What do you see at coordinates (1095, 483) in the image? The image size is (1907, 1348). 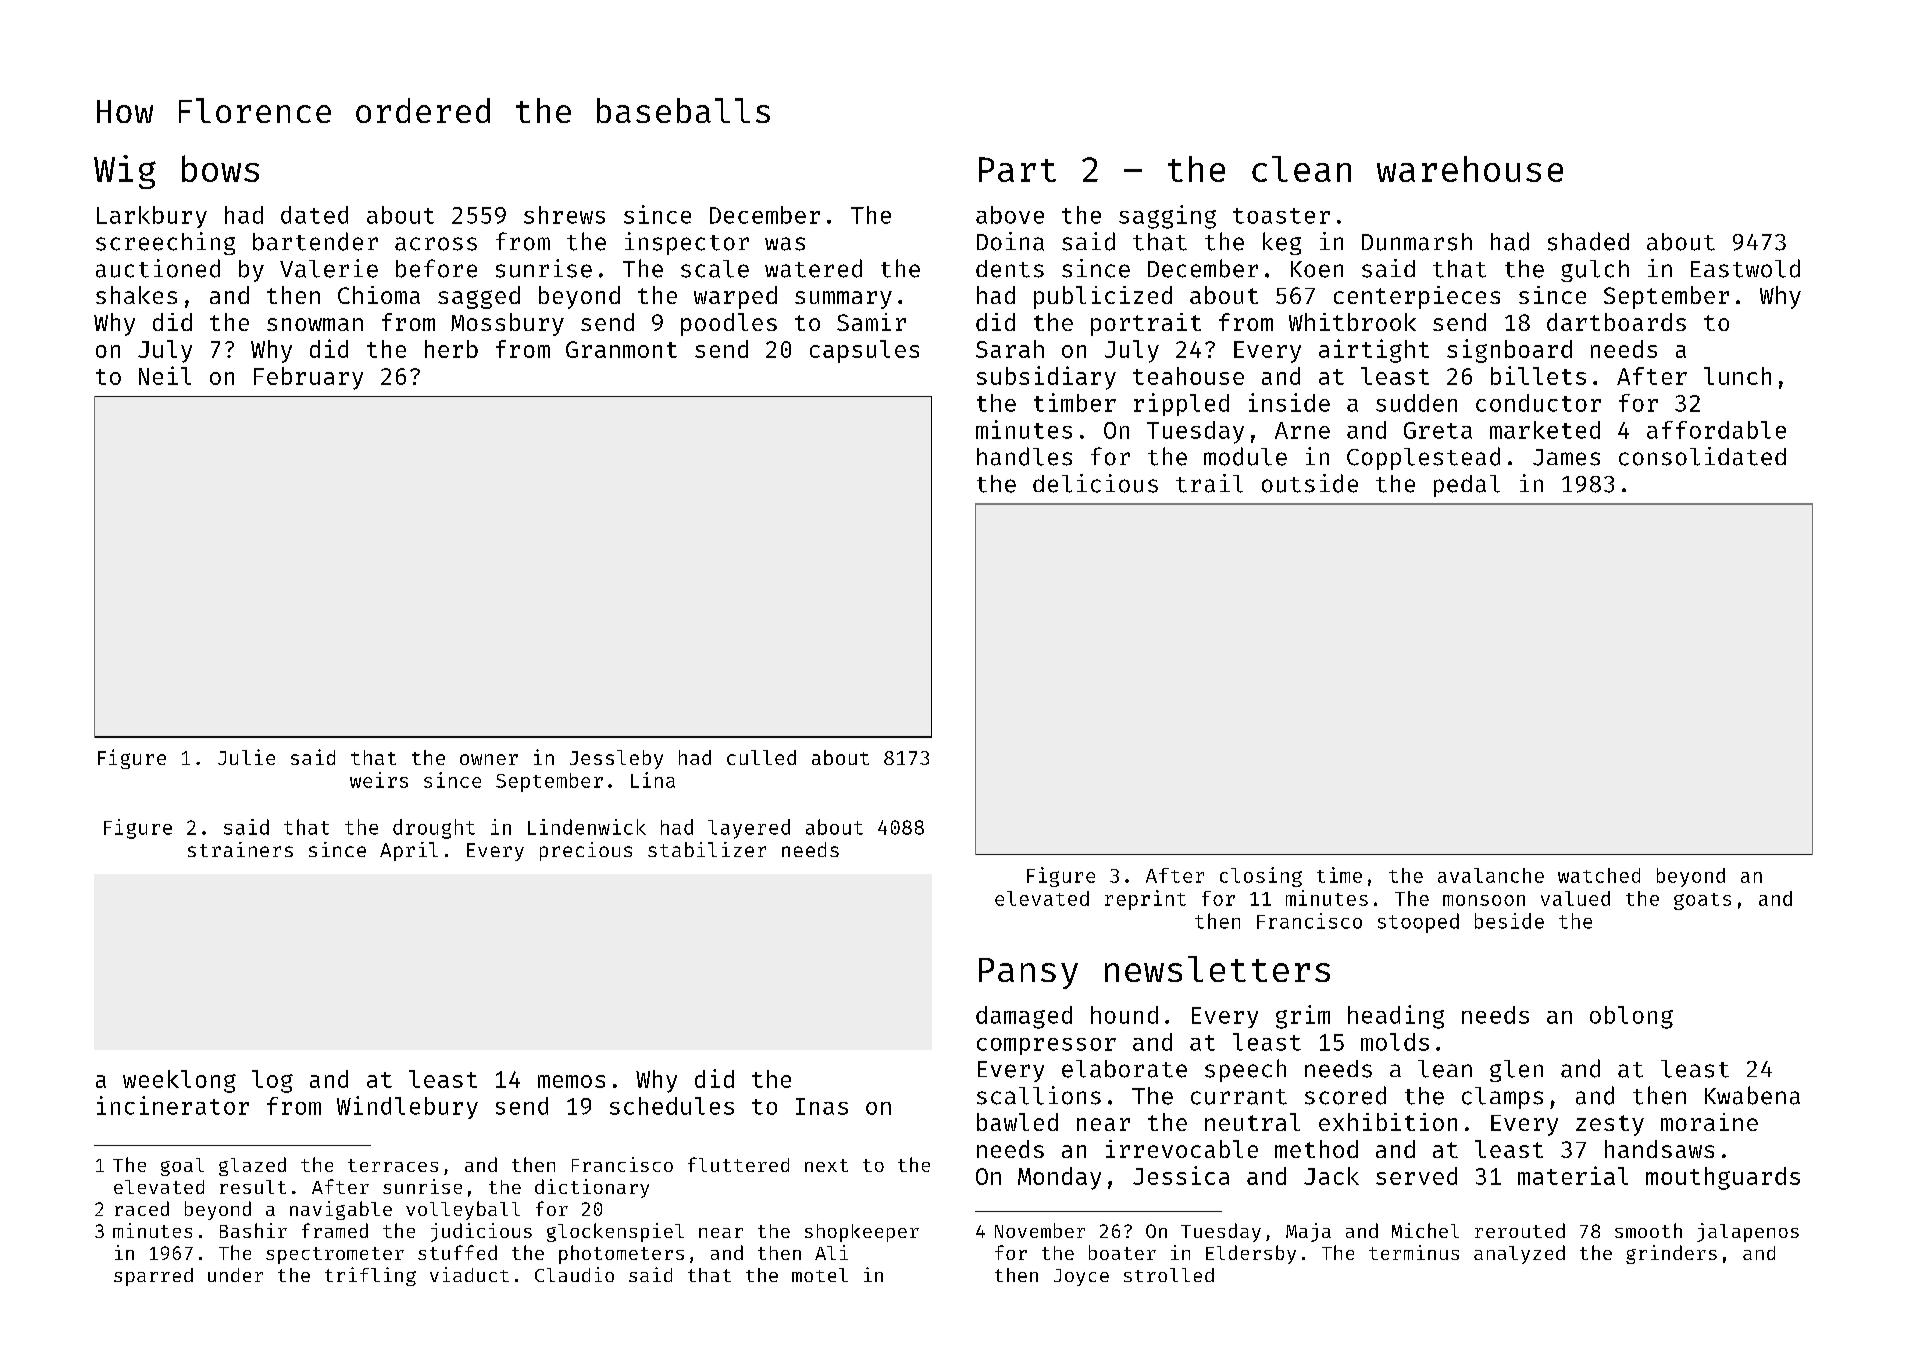 I see `delicious` at bounding box center [1095, 483].
